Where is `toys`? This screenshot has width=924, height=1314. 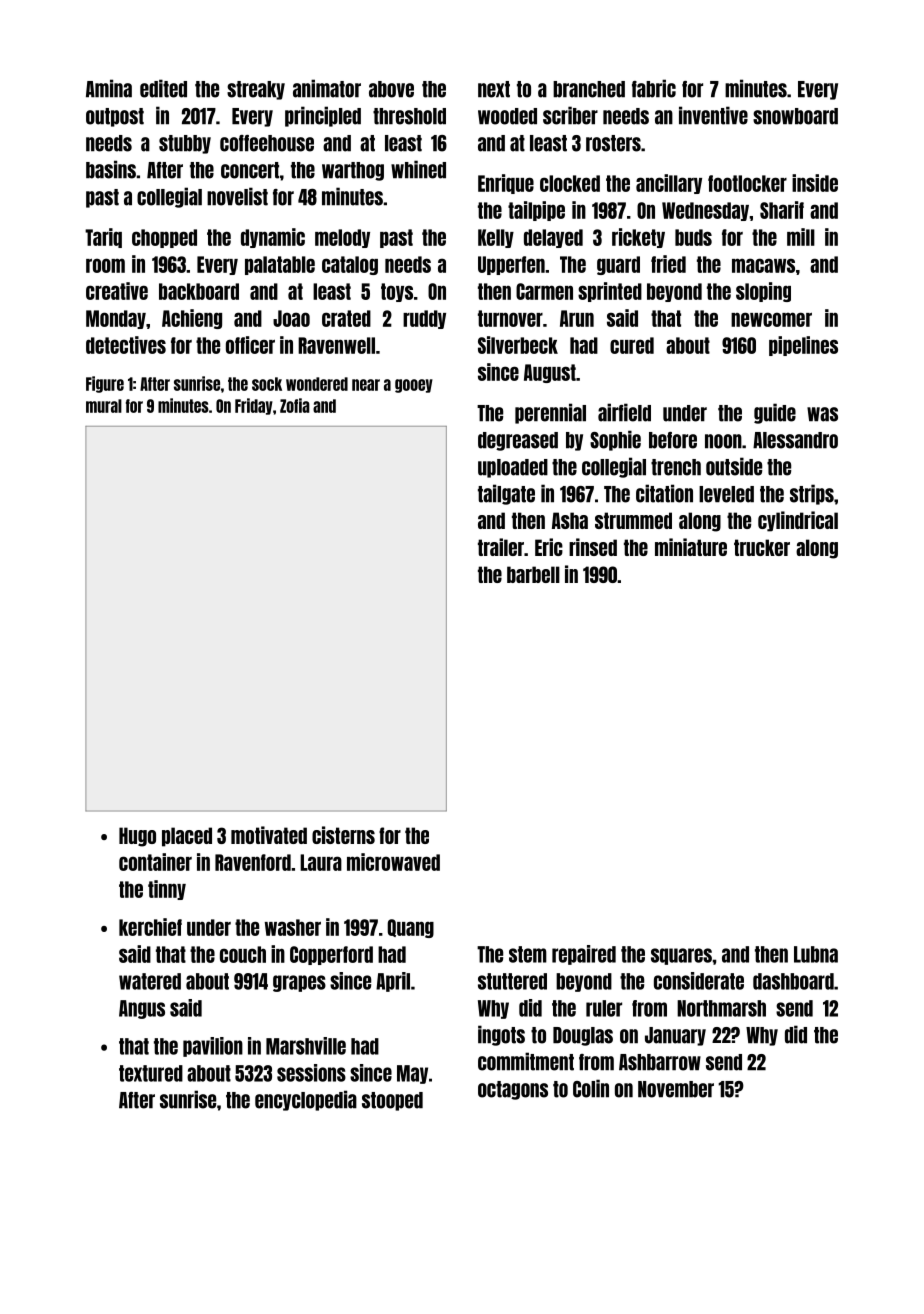
toys is located at coordinates (397, 292).
